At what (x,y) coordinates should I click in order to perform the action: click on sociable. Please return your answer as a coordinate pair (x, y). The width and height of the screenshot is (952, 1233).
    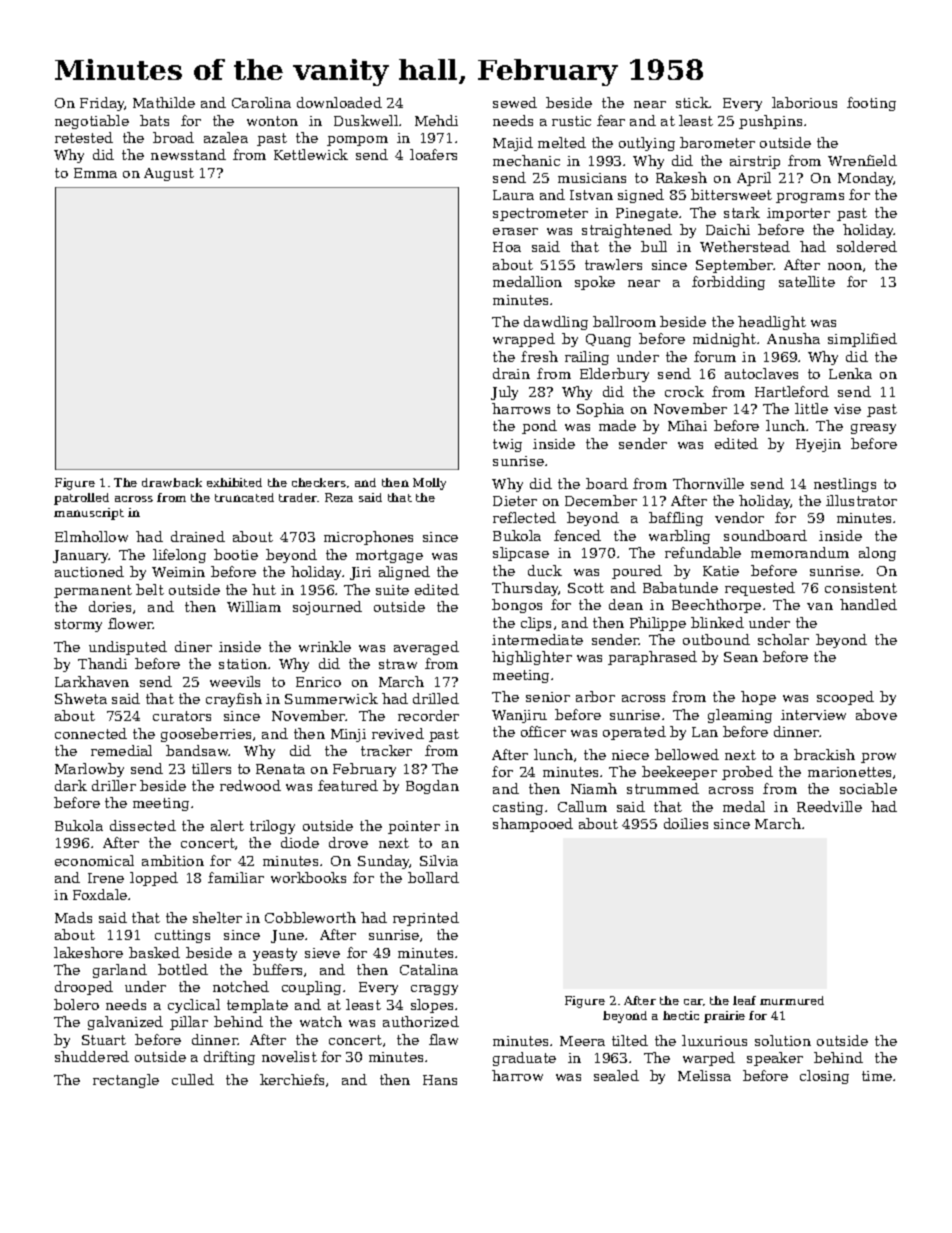
    Looking at the image, I should click on (868, 788).
